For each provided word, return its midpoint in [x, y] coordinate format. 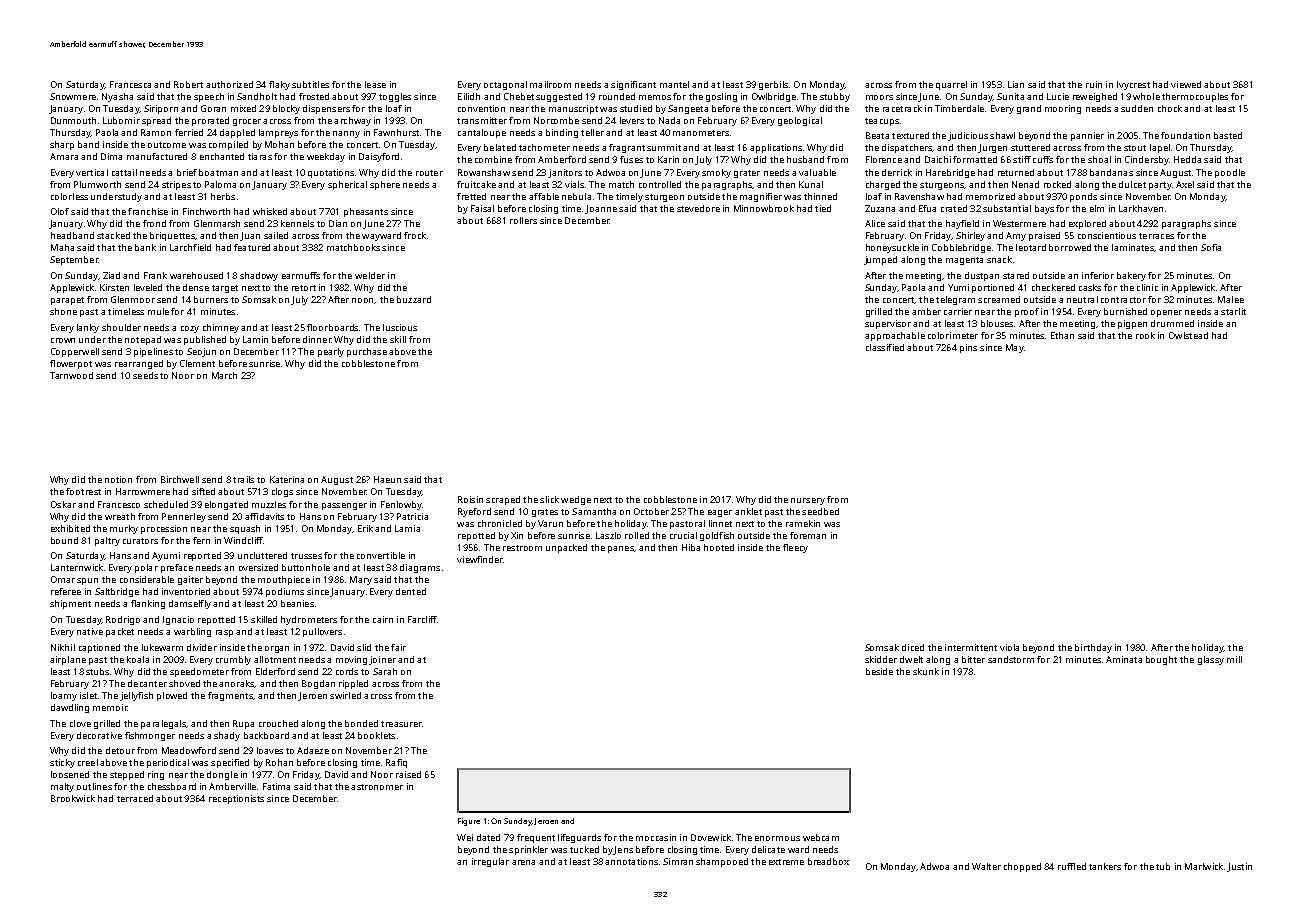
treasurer [401, 724]
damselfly [190, 604]
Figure [469, 822]
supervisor [888, 324]
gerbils [773, 85]
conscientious [1107, 235]
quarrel [951, 85]
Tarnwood [71, 375]
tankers [1105, 866]
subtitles [310, 84]
